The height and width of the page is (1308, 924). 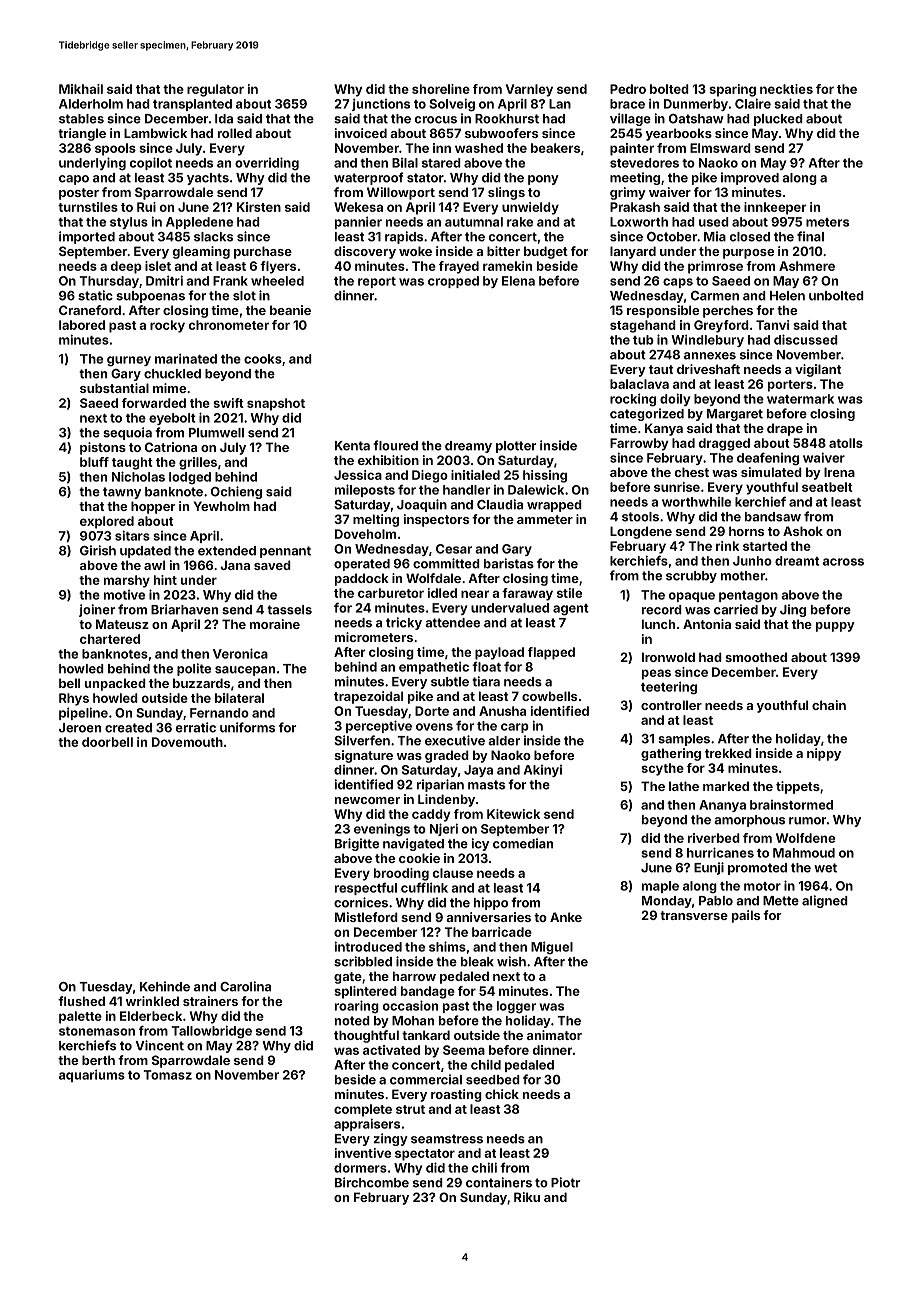 What do you see at coordinates (363, 1110) in the page?
I see `complete` at bounding box center [363, 1110].
